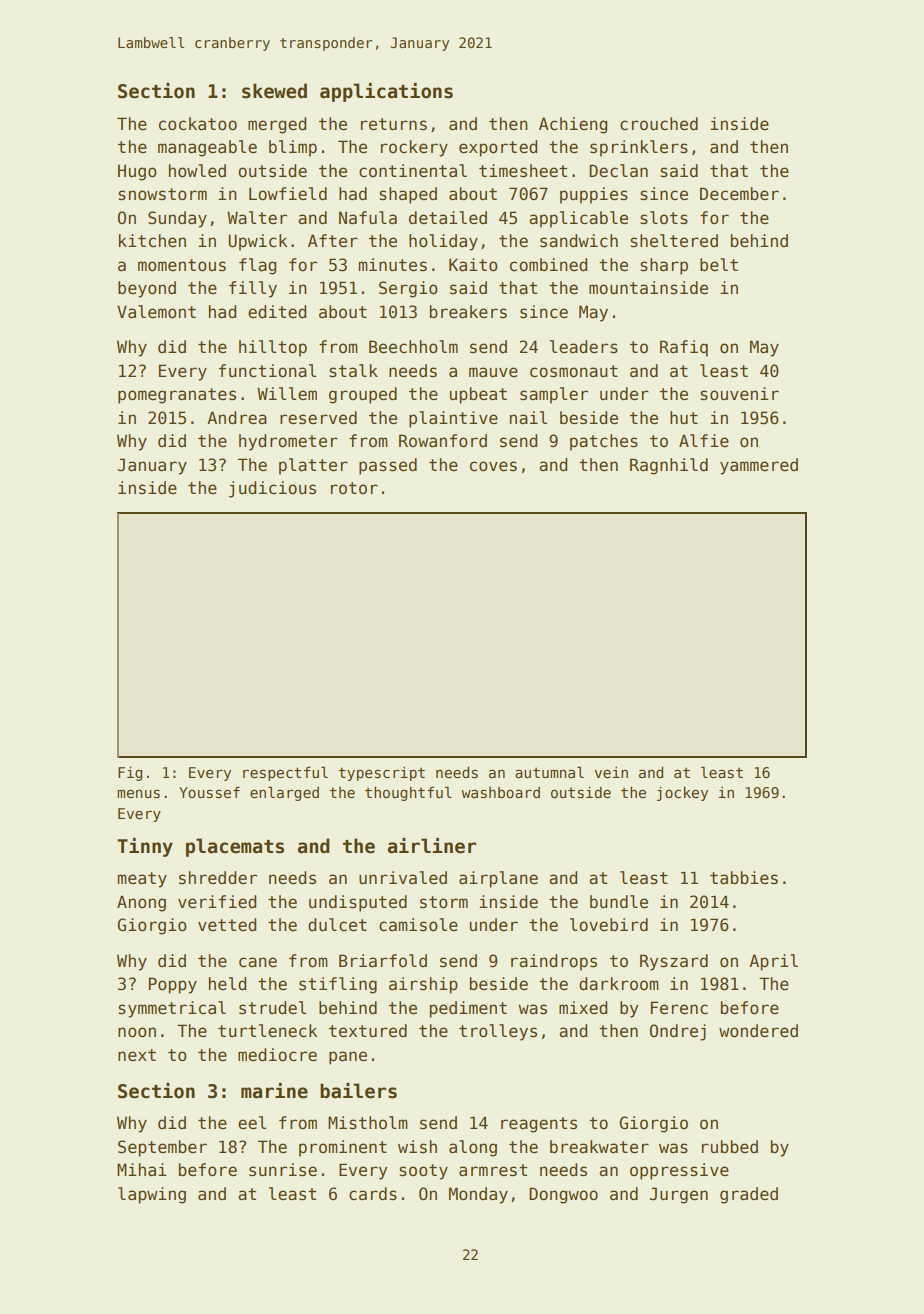 The width and height of the page is (924, 1314). What do you see at coordinates (478, 1195) in the page?
I see `Monday` at bounding box center [478, 1195].
